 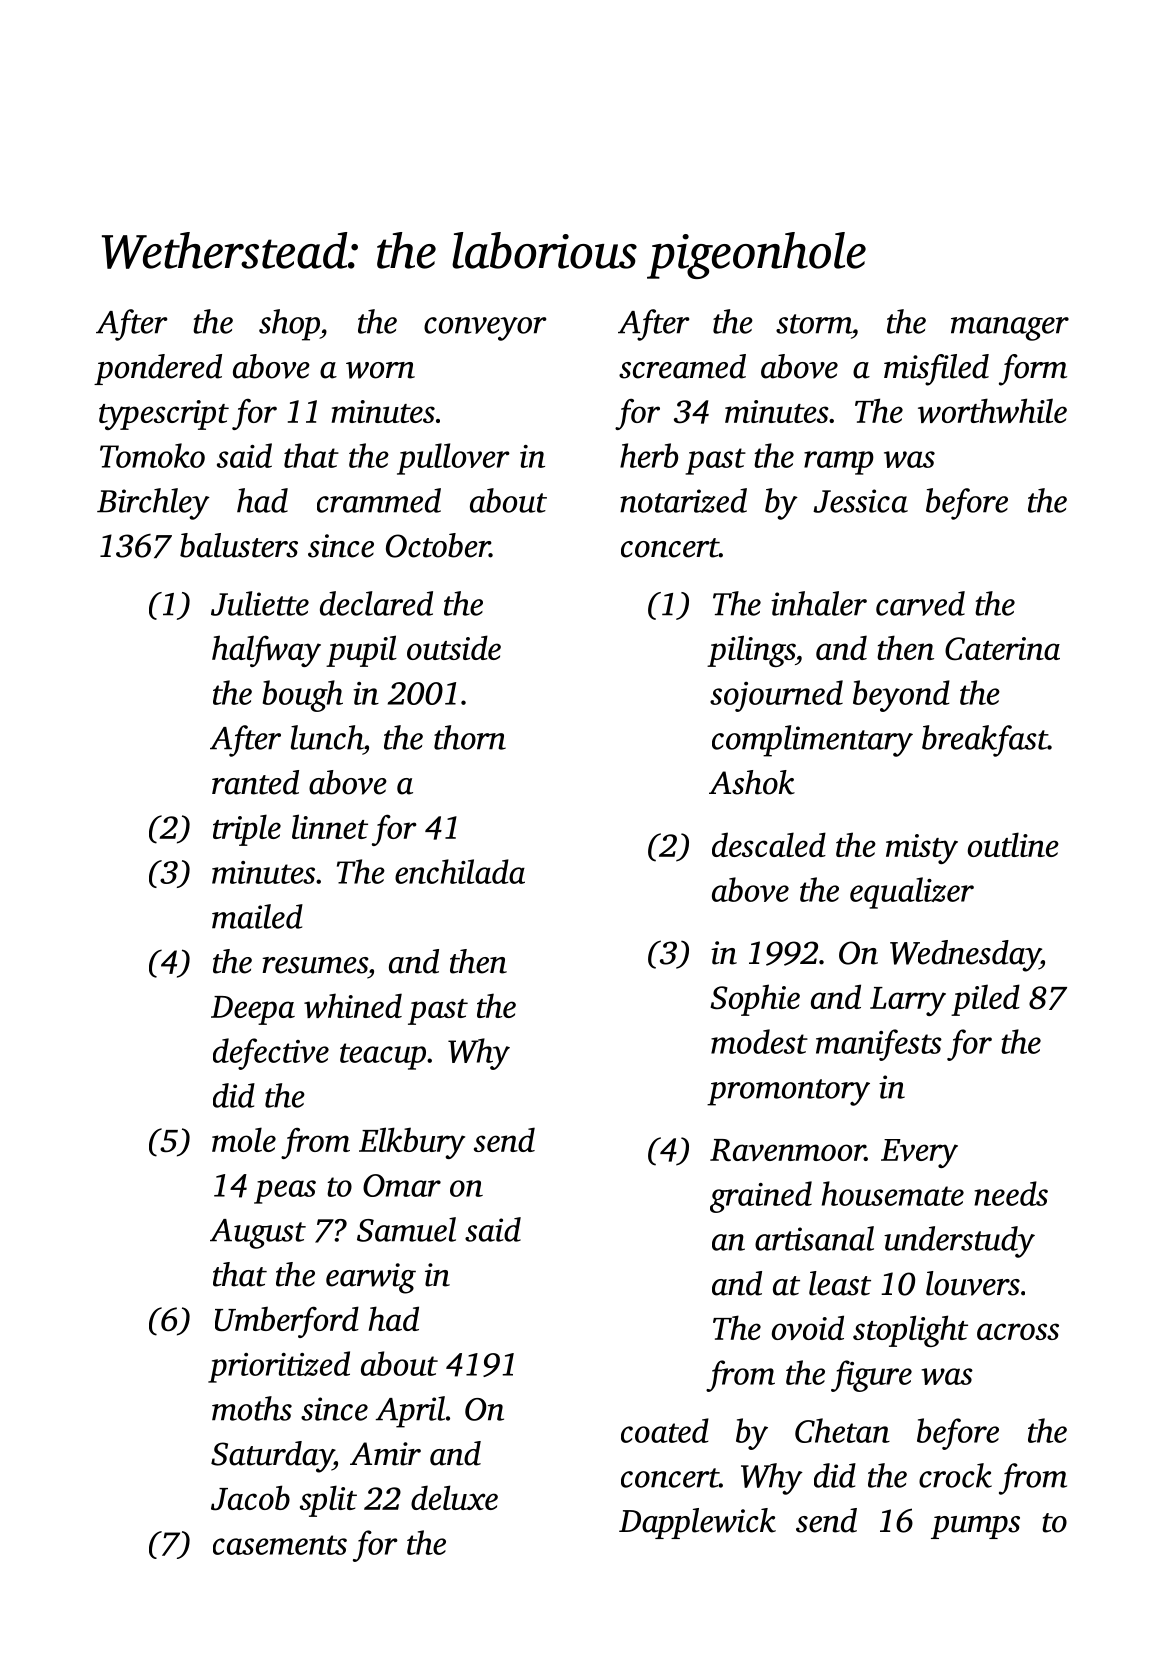 What do you see at coordinates (985, 741) in the screenshot?
I see `breakfast` at bounding box center [985, 741].
